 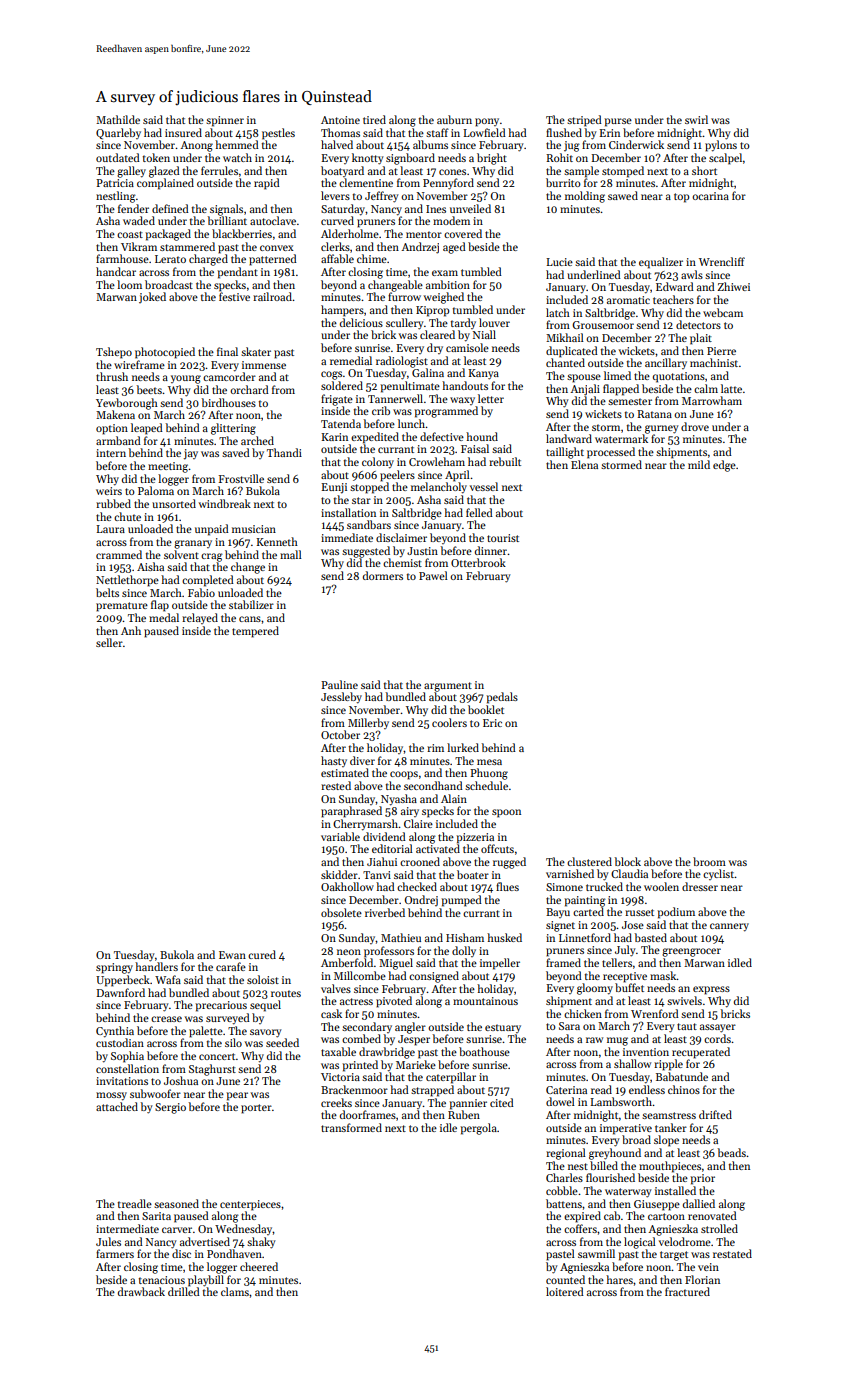 I want to click on tardy, so click(x=463, y=323).
